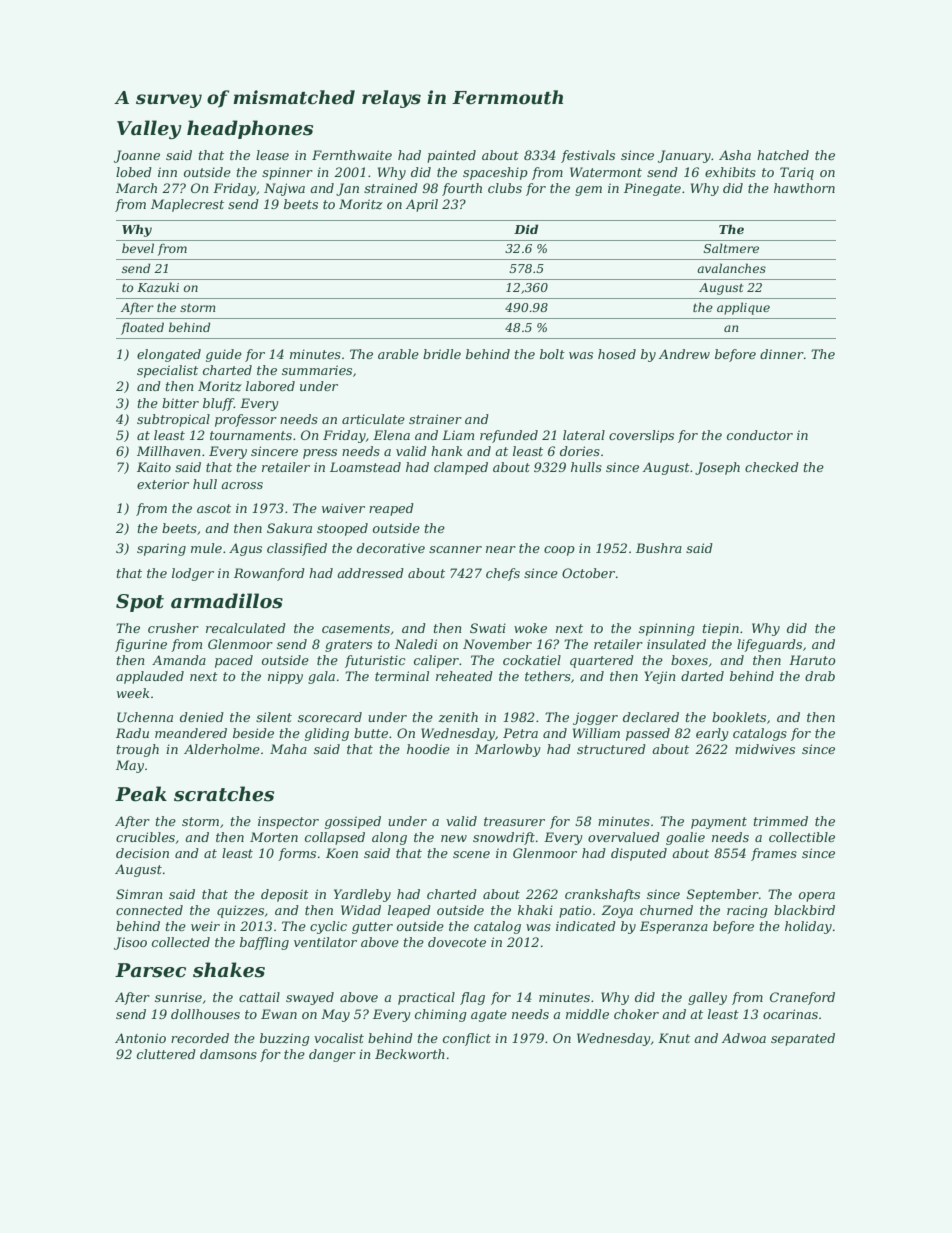 The width and height of the page is (952, 1233). I want to click on Agus, so click(245, 549).
